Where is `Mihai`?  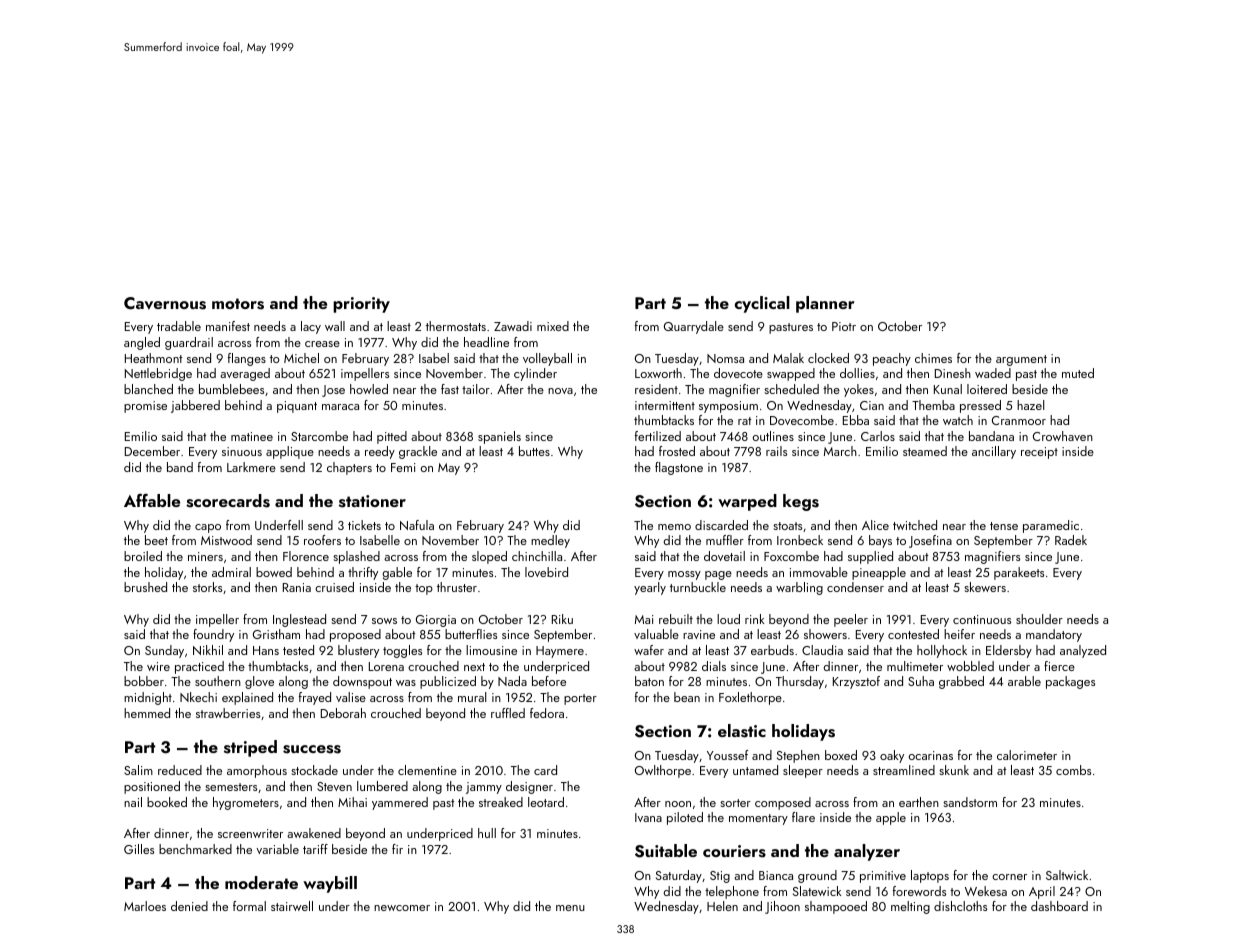 Mihai is located at coordinates (352, 802).
